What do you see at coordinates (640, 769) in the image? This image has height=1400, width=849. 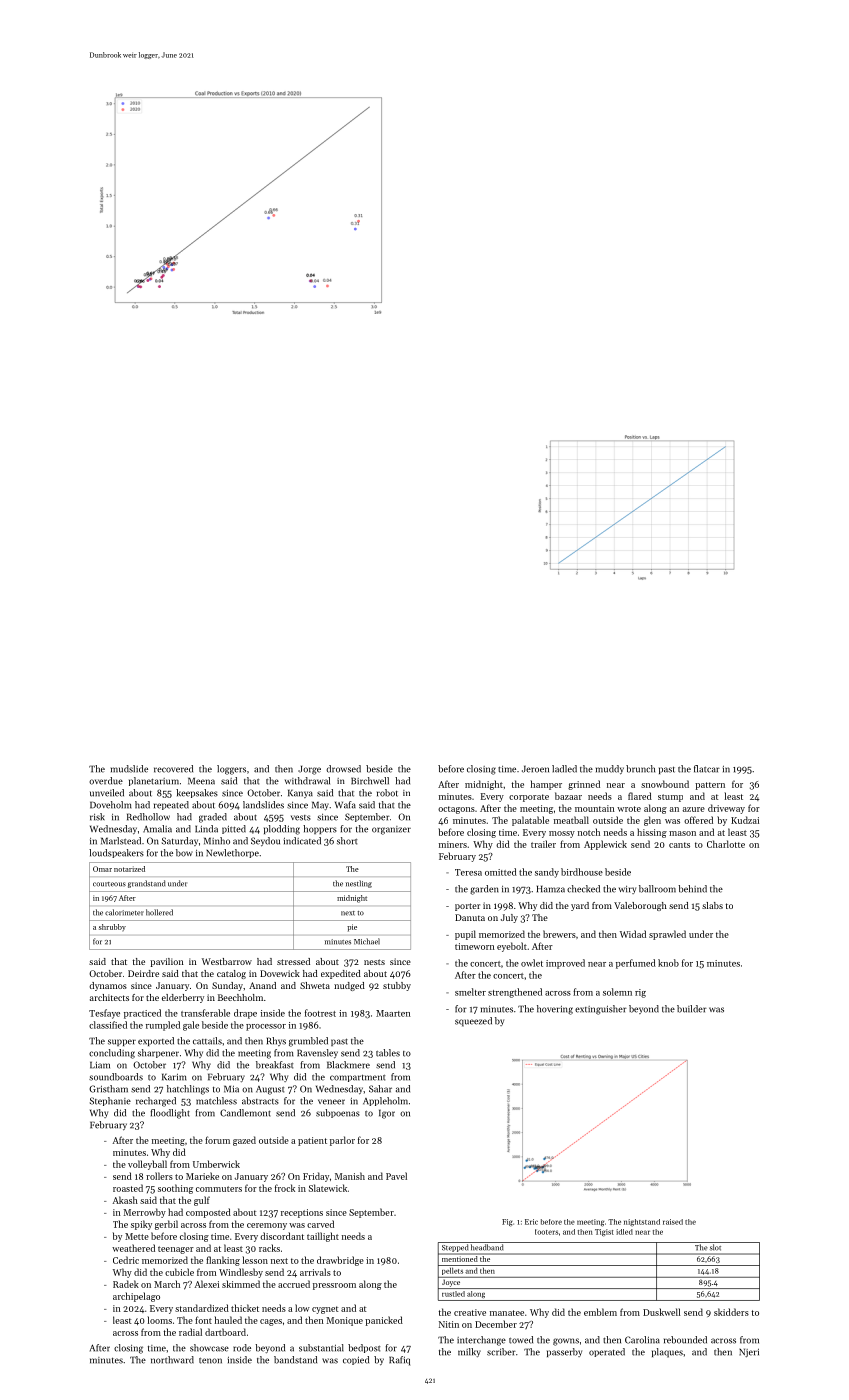 I see `brunch` at bounding box center [640, 769].
